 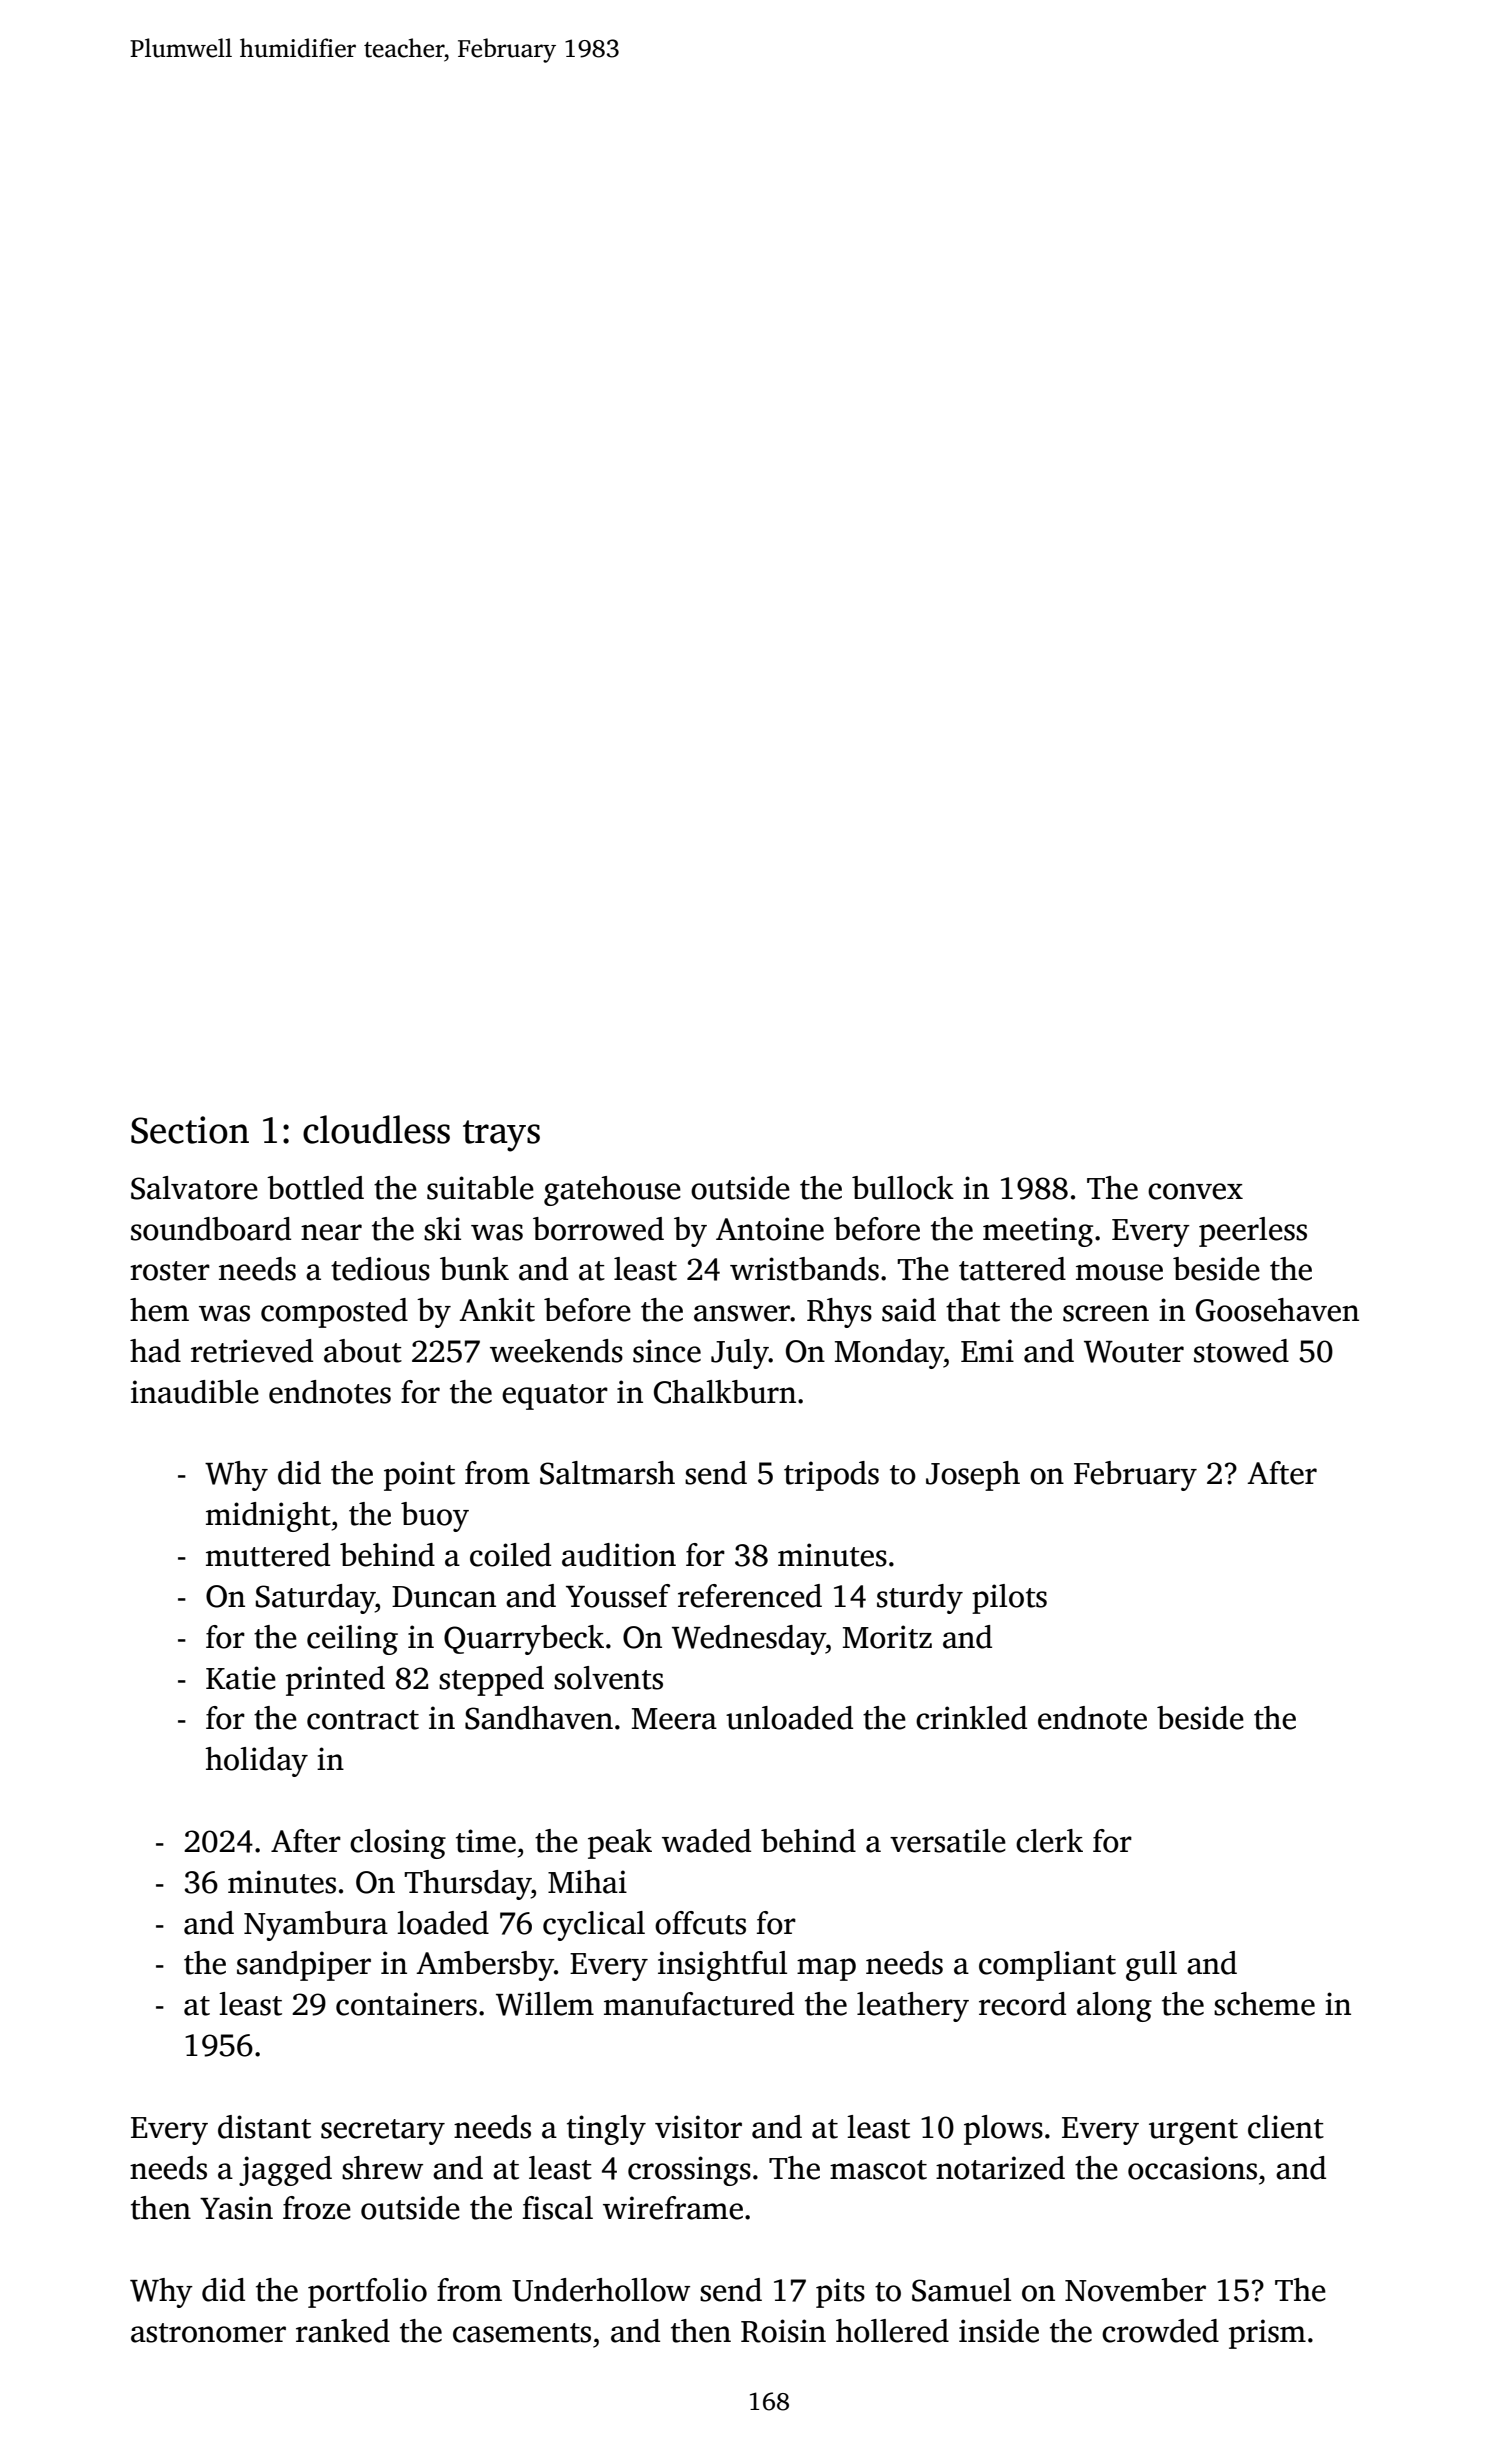 I want to click on crinkled, so click(x=971, y=1718).
